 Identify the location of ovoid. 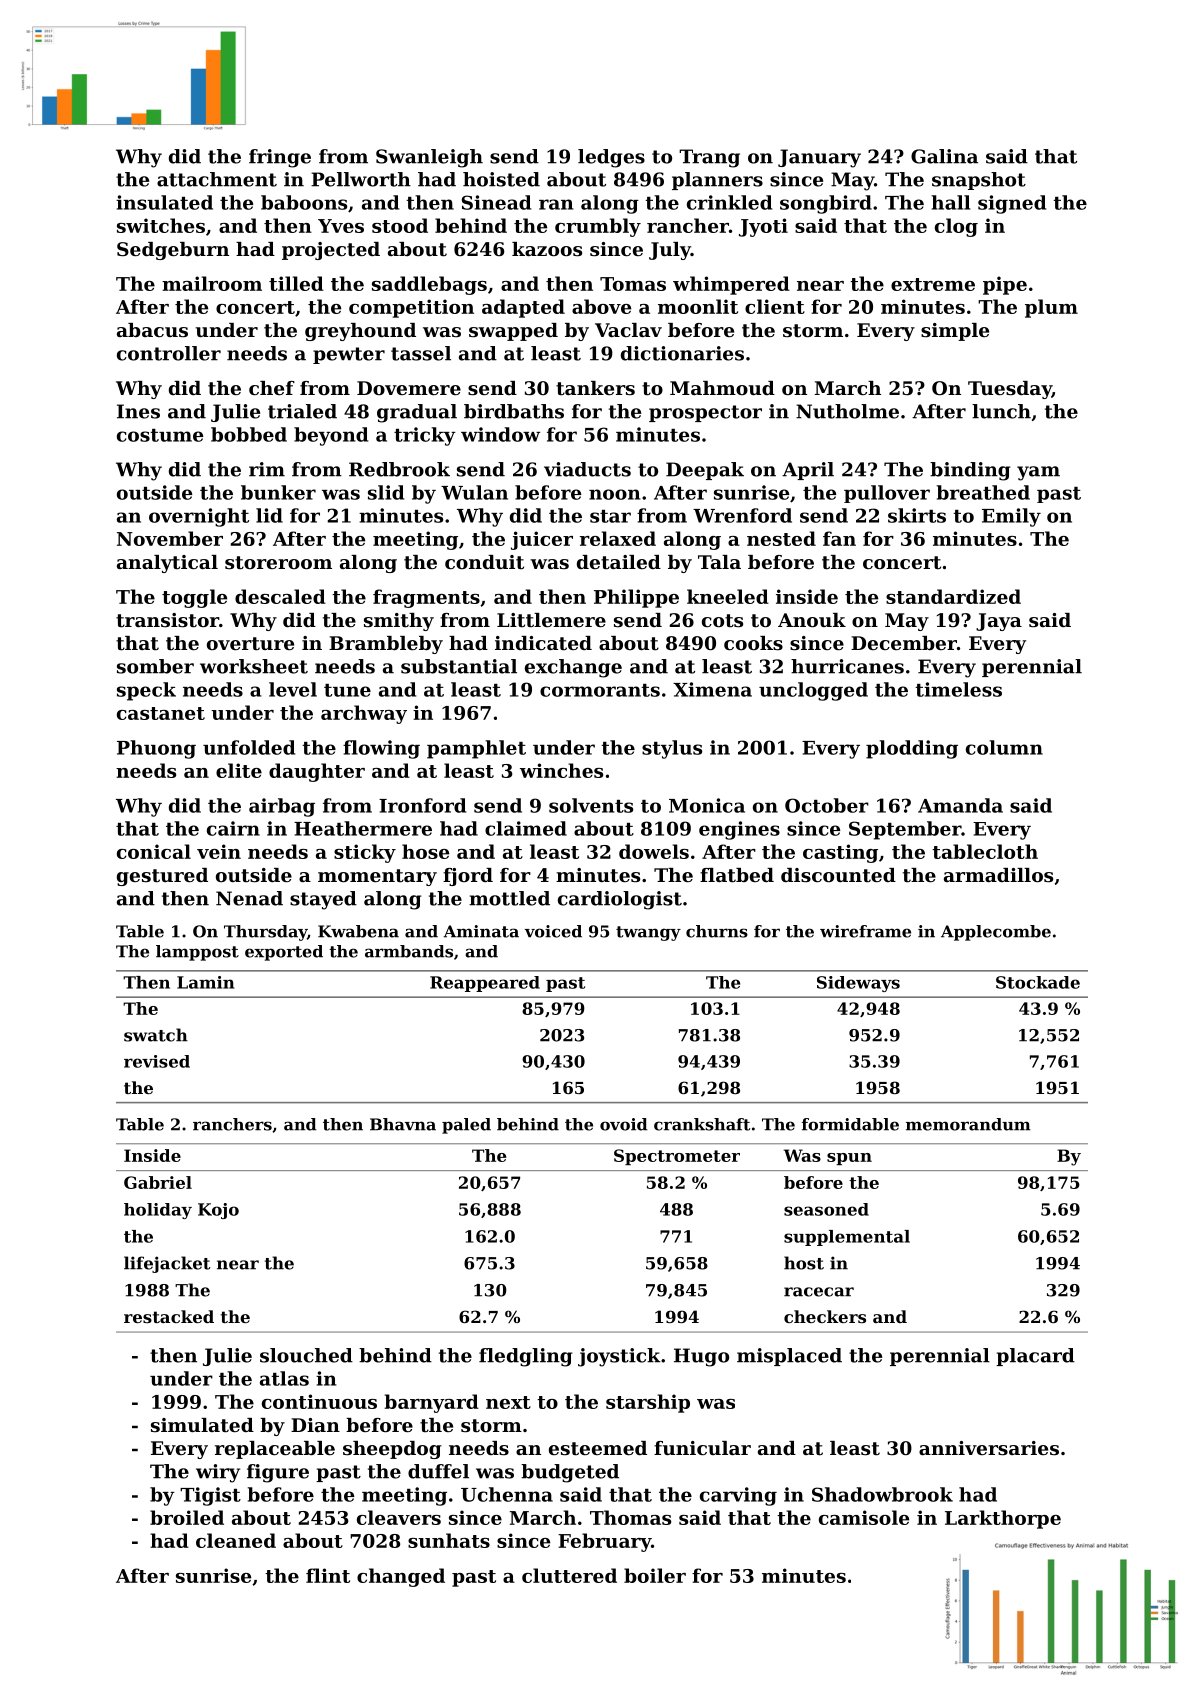
(624, 1124).
